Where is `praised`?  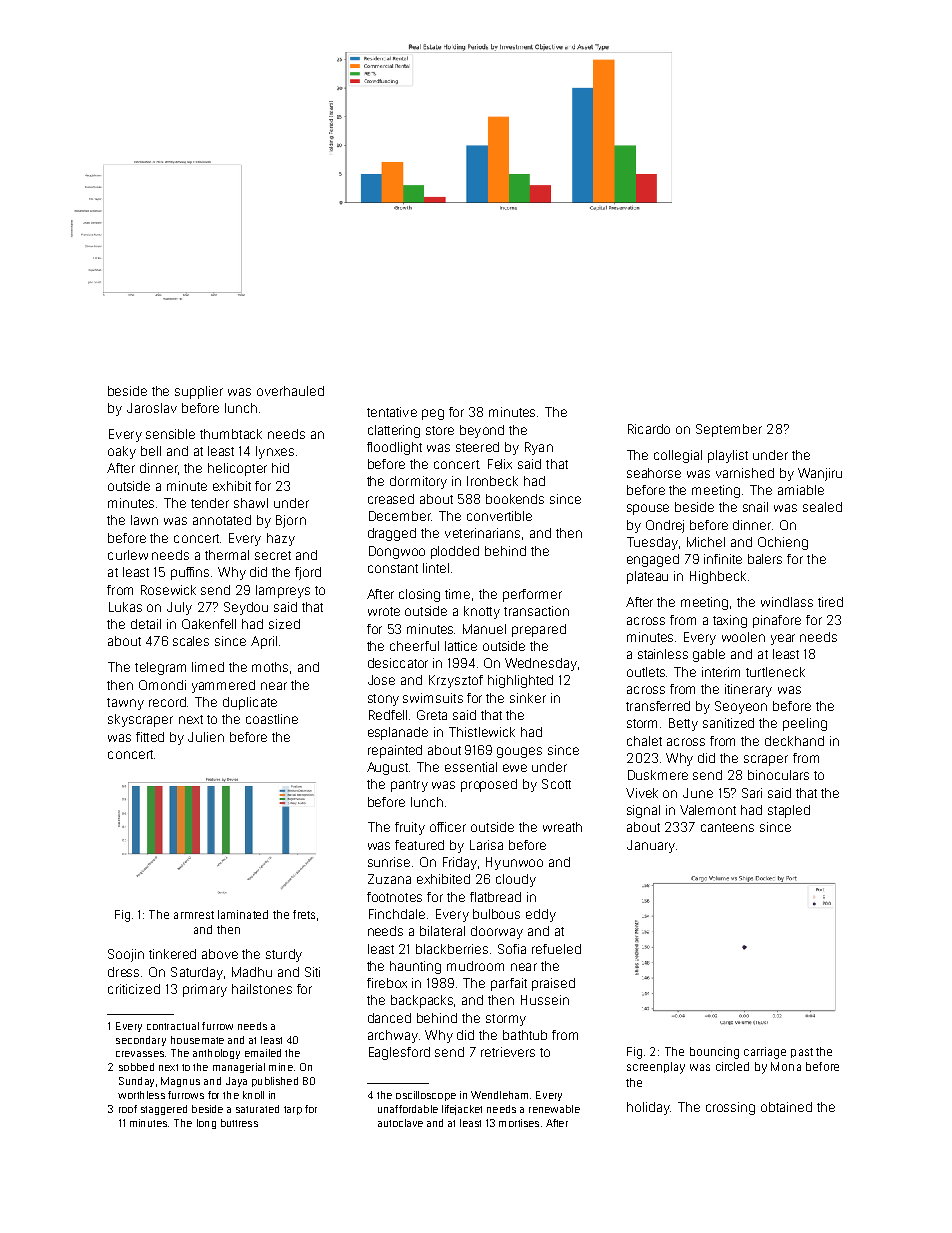 praised is located at coordinates (553, 984).
